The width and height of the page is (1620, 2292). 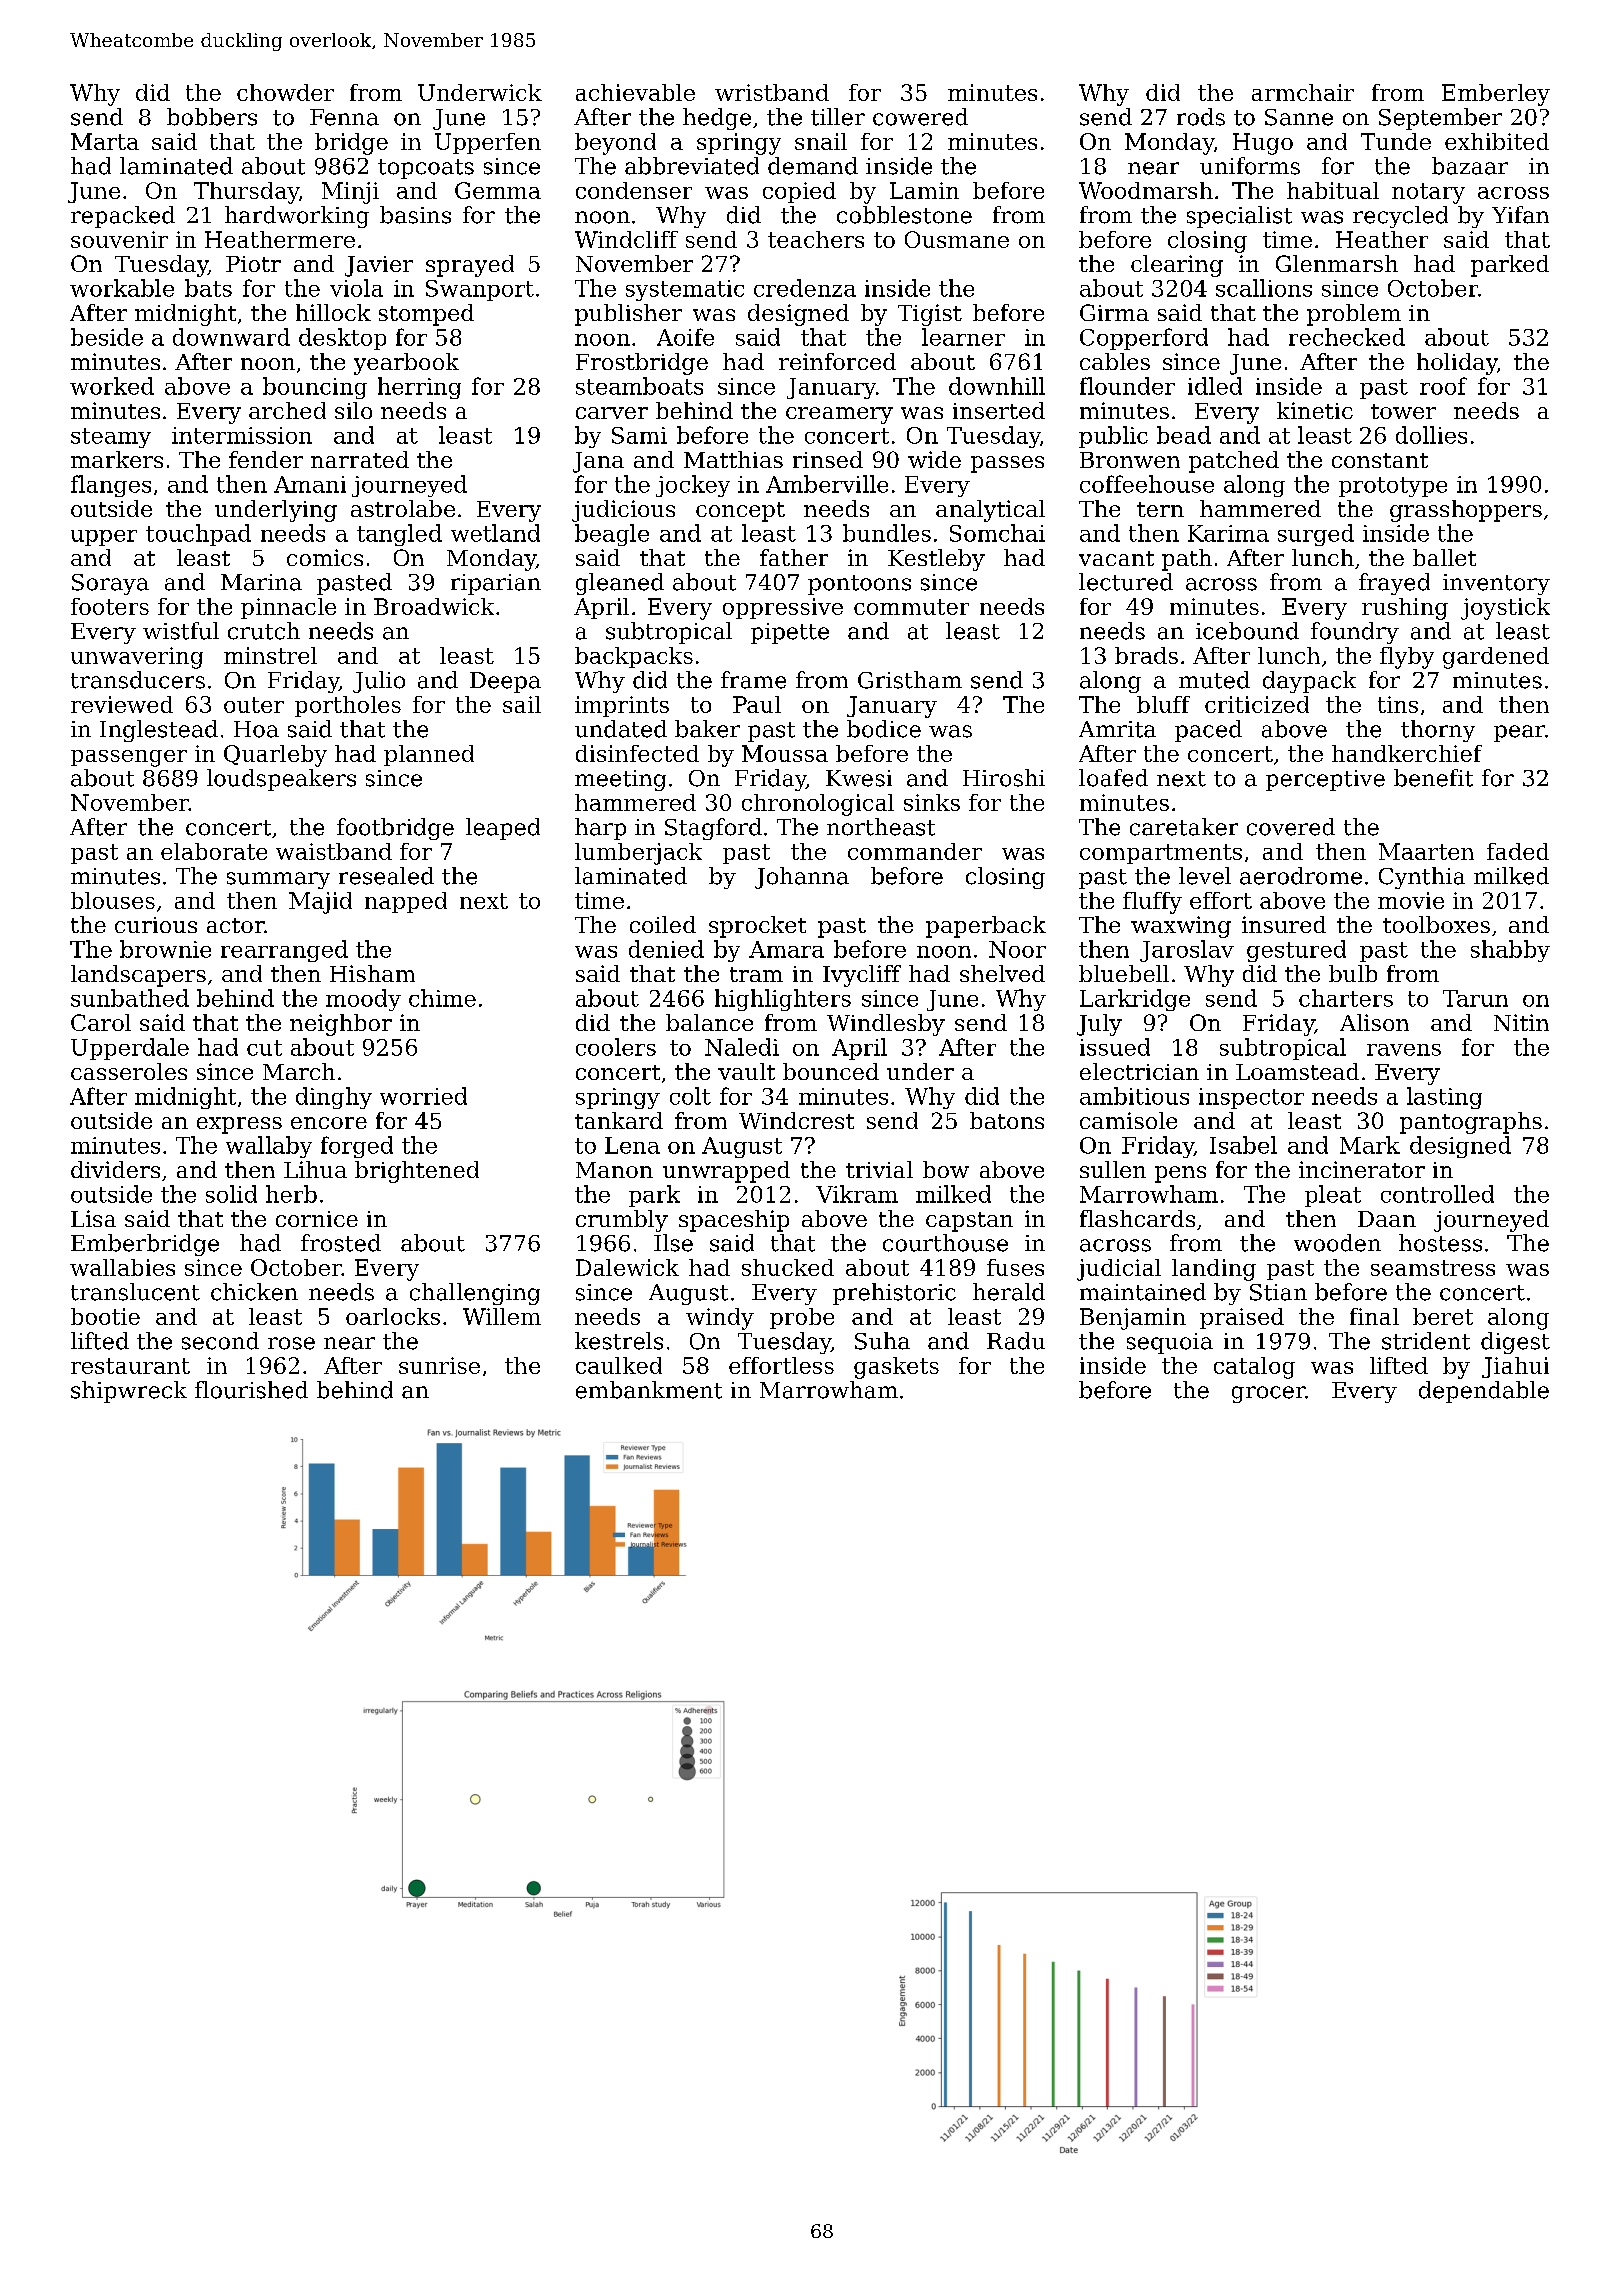 I want to click on paperback, so click(x=986, y=927).
